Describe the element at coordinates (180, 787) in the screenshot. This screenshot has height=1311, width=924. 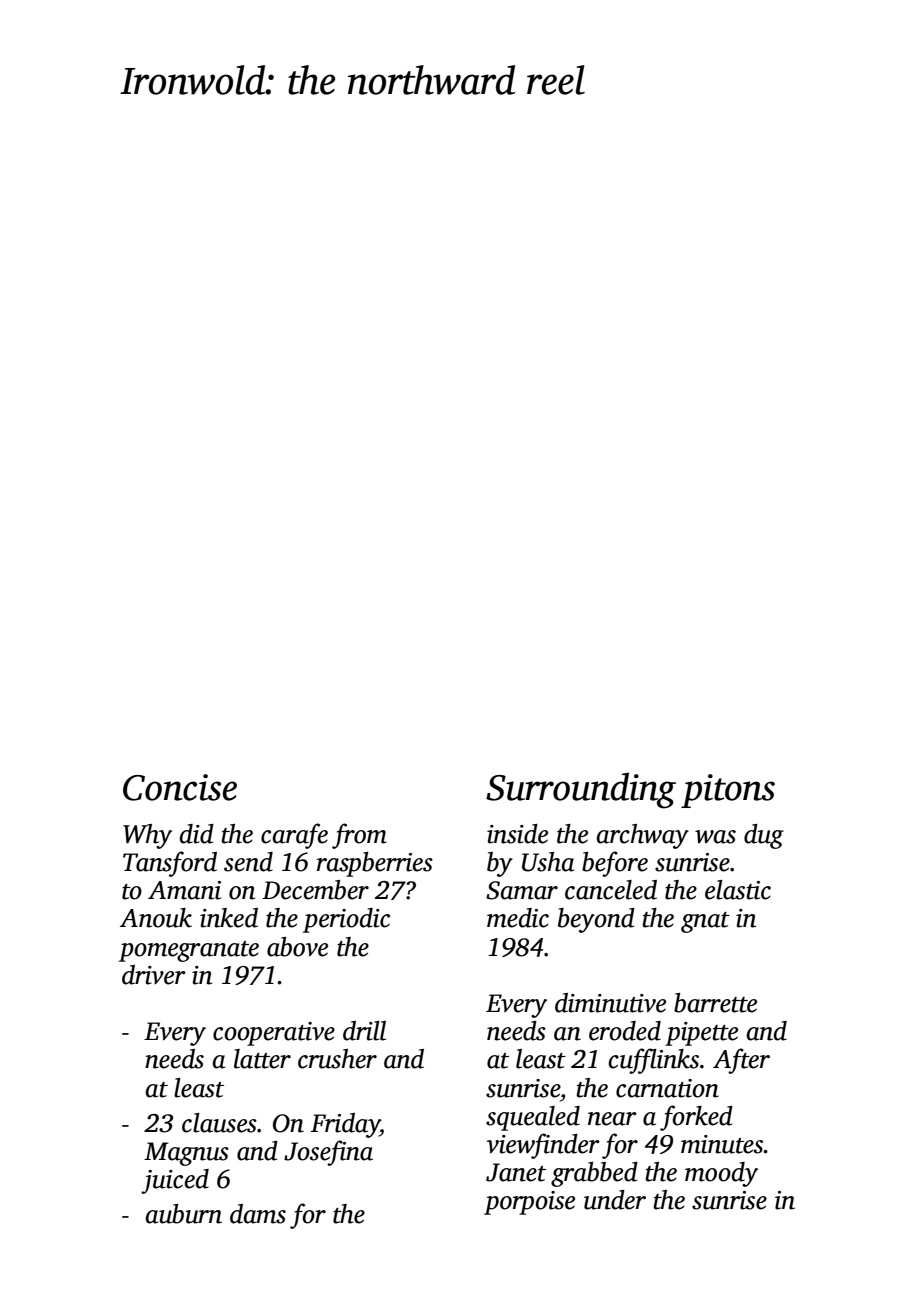
I see `Concise` at that location.
